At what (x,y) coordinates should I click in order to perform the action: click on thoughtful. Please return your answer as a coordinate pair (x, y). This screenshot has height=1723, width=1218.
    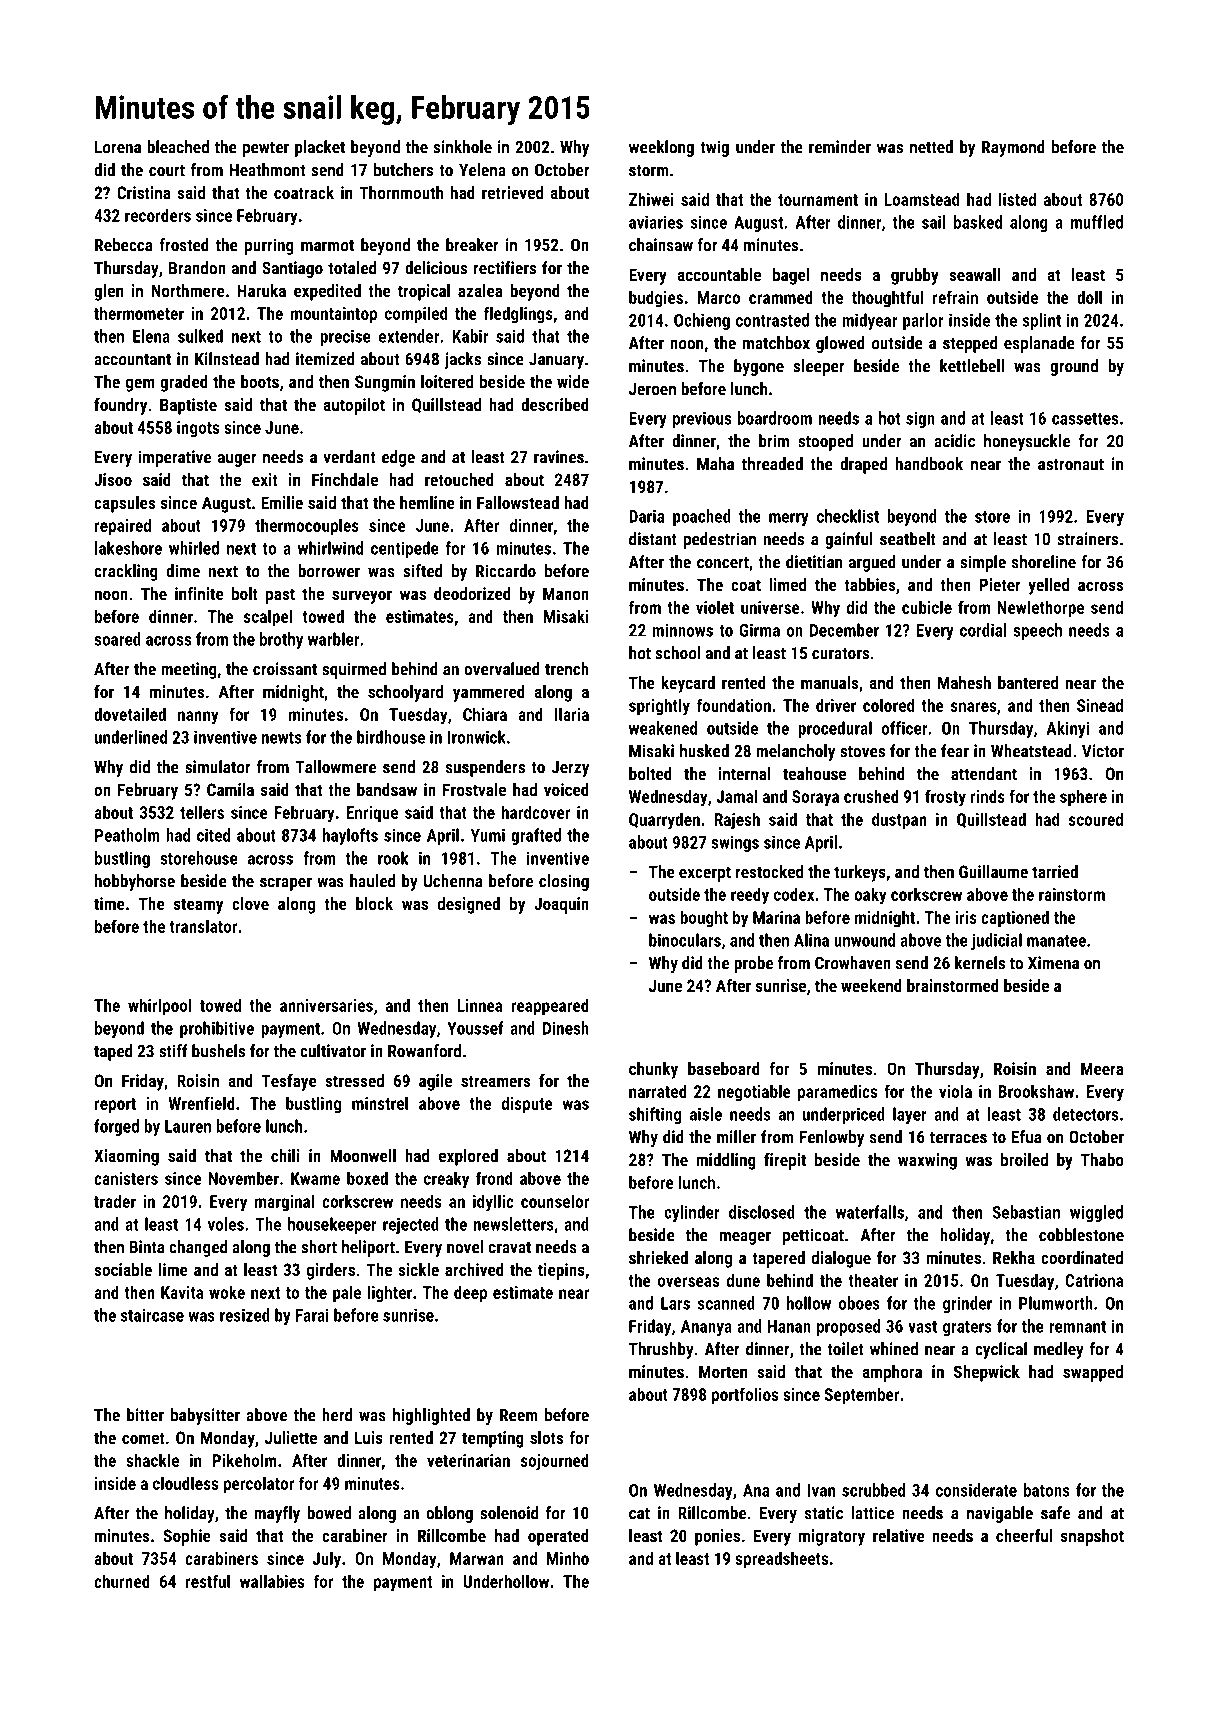
    Looking at the image, I should click on (887, 299).
